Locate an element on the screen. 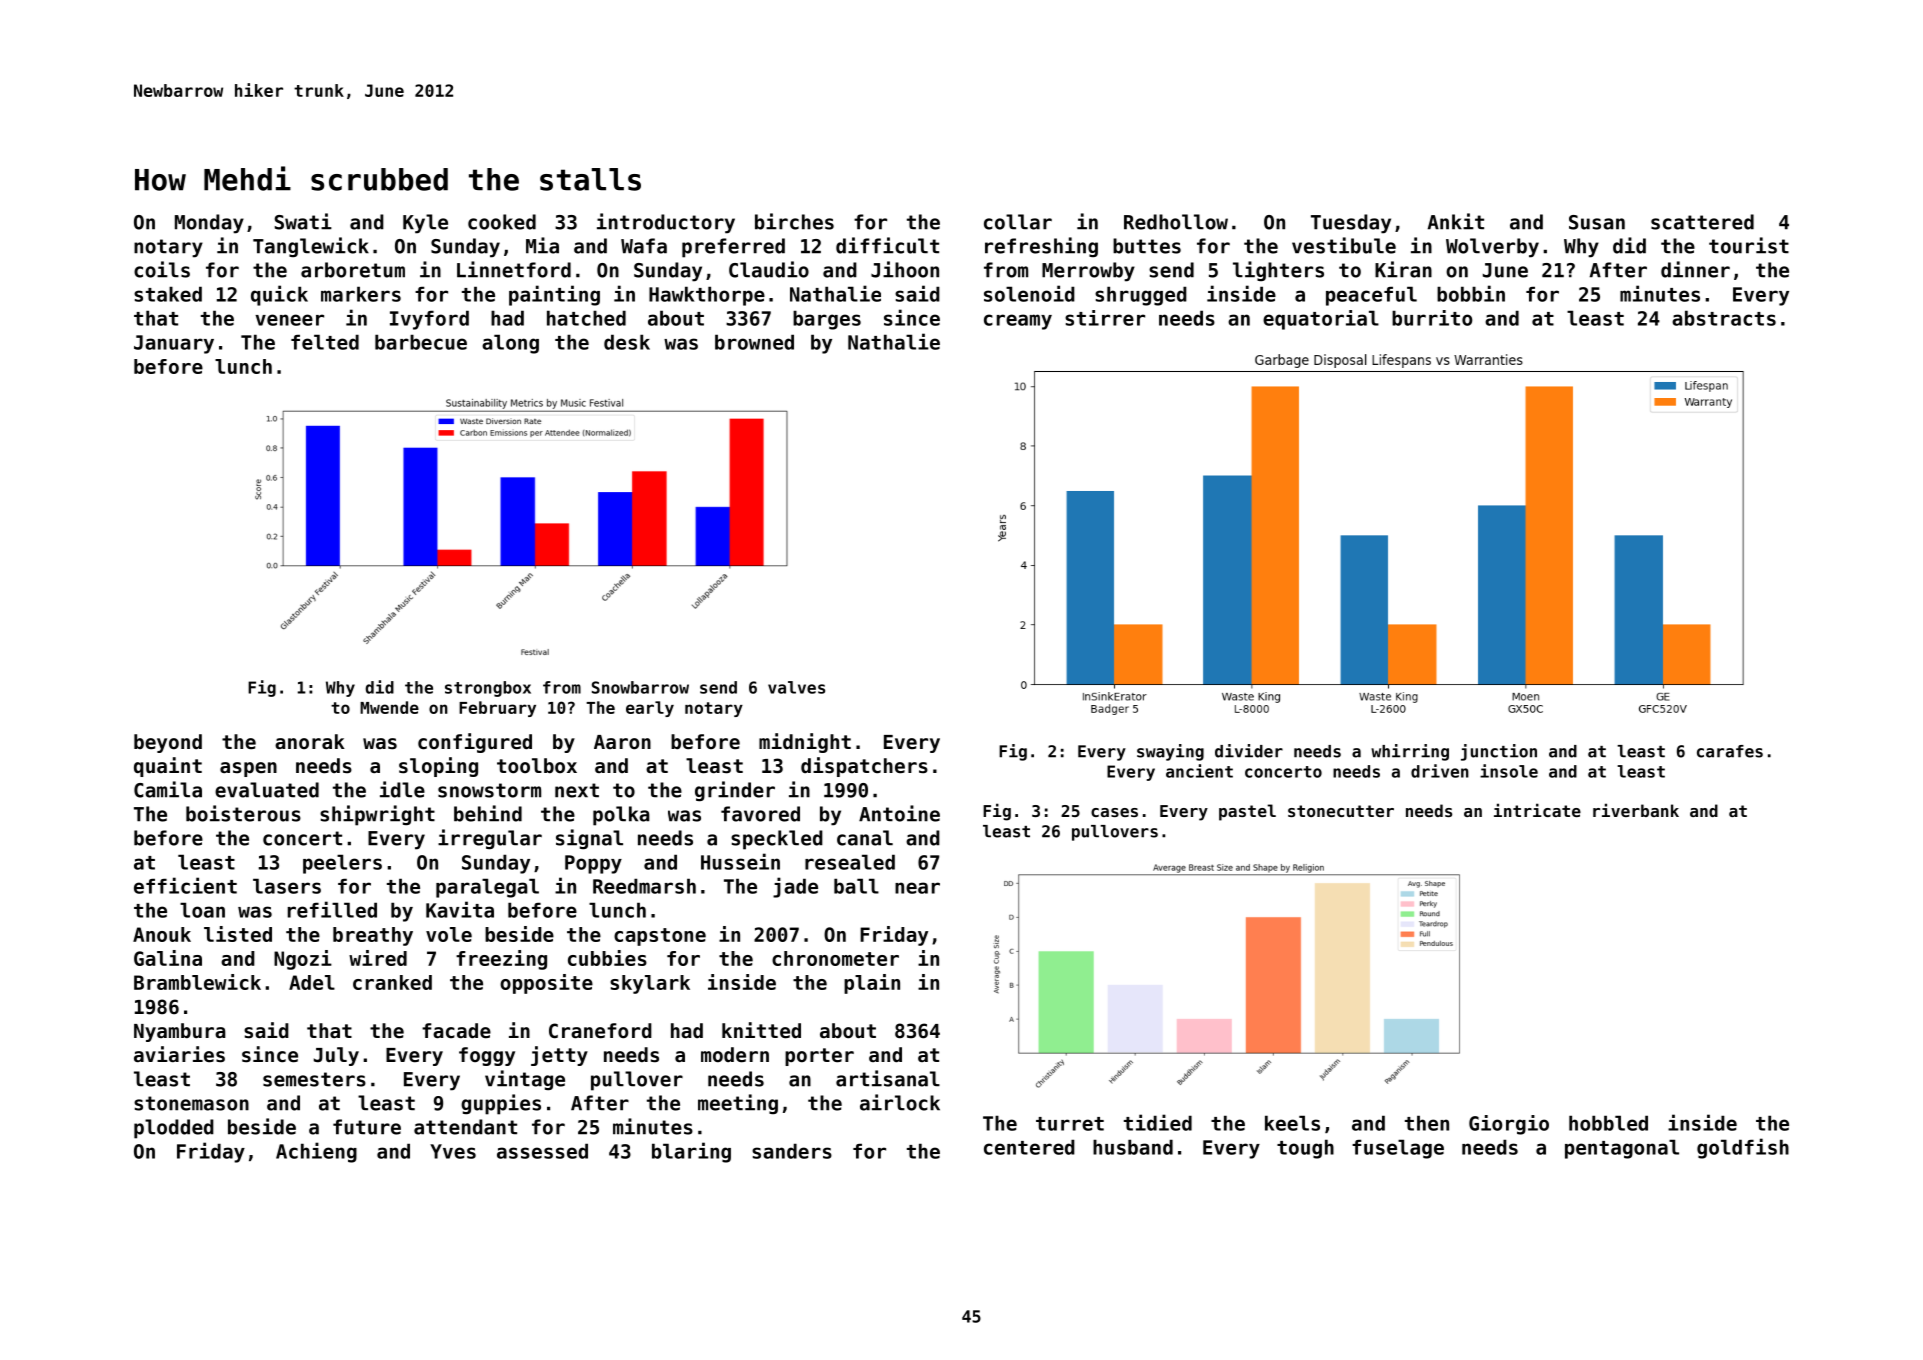  difficult is located at coordinates (887, 245).
